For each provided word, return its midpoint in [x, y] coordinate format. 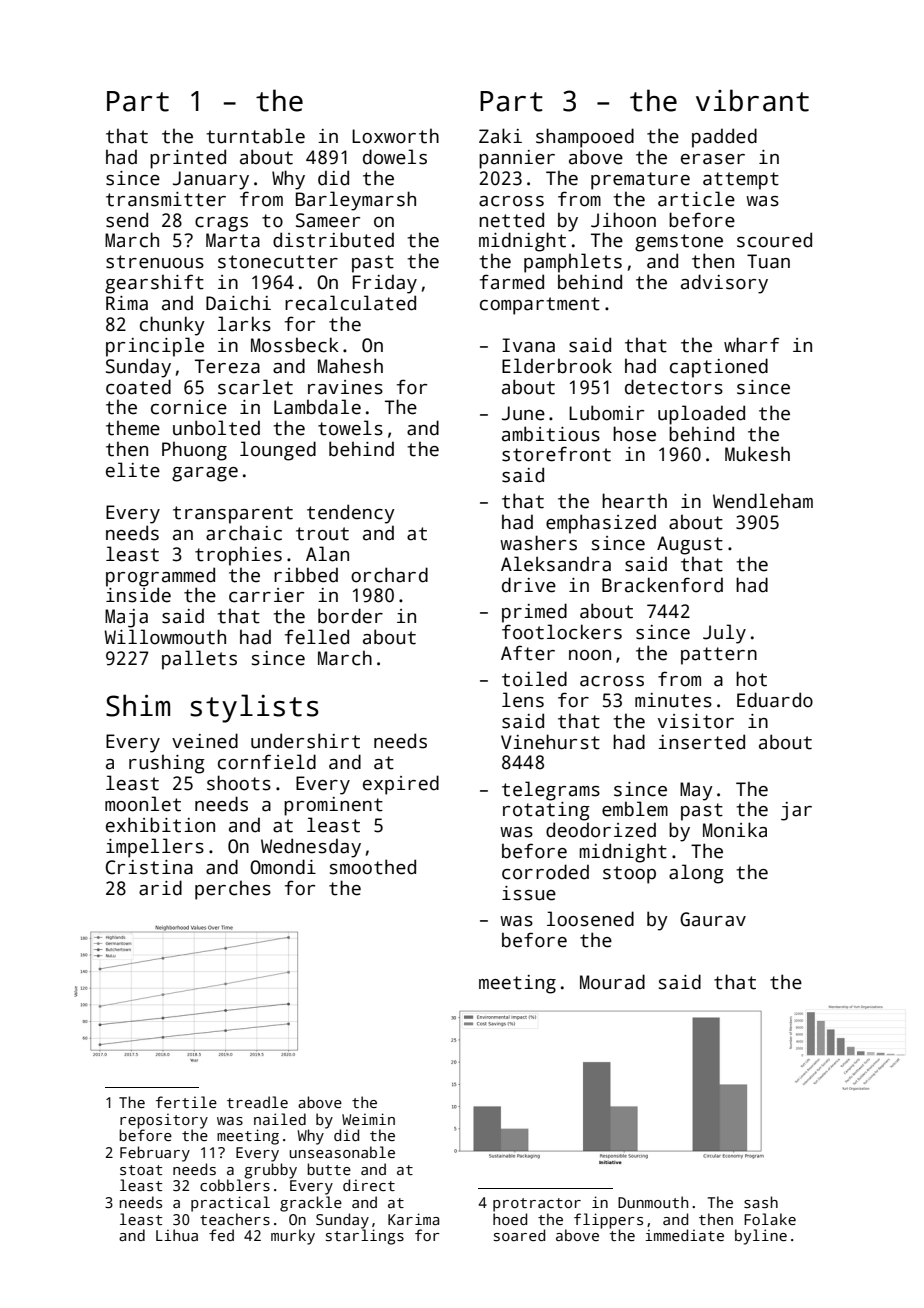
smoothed [373, 867]
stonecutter [278, 262]
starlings [365, 1237]
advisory [724, 284]
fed [221, 1235]
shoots [239, 783]
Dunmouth [653, 1202]
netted [511, 220]
